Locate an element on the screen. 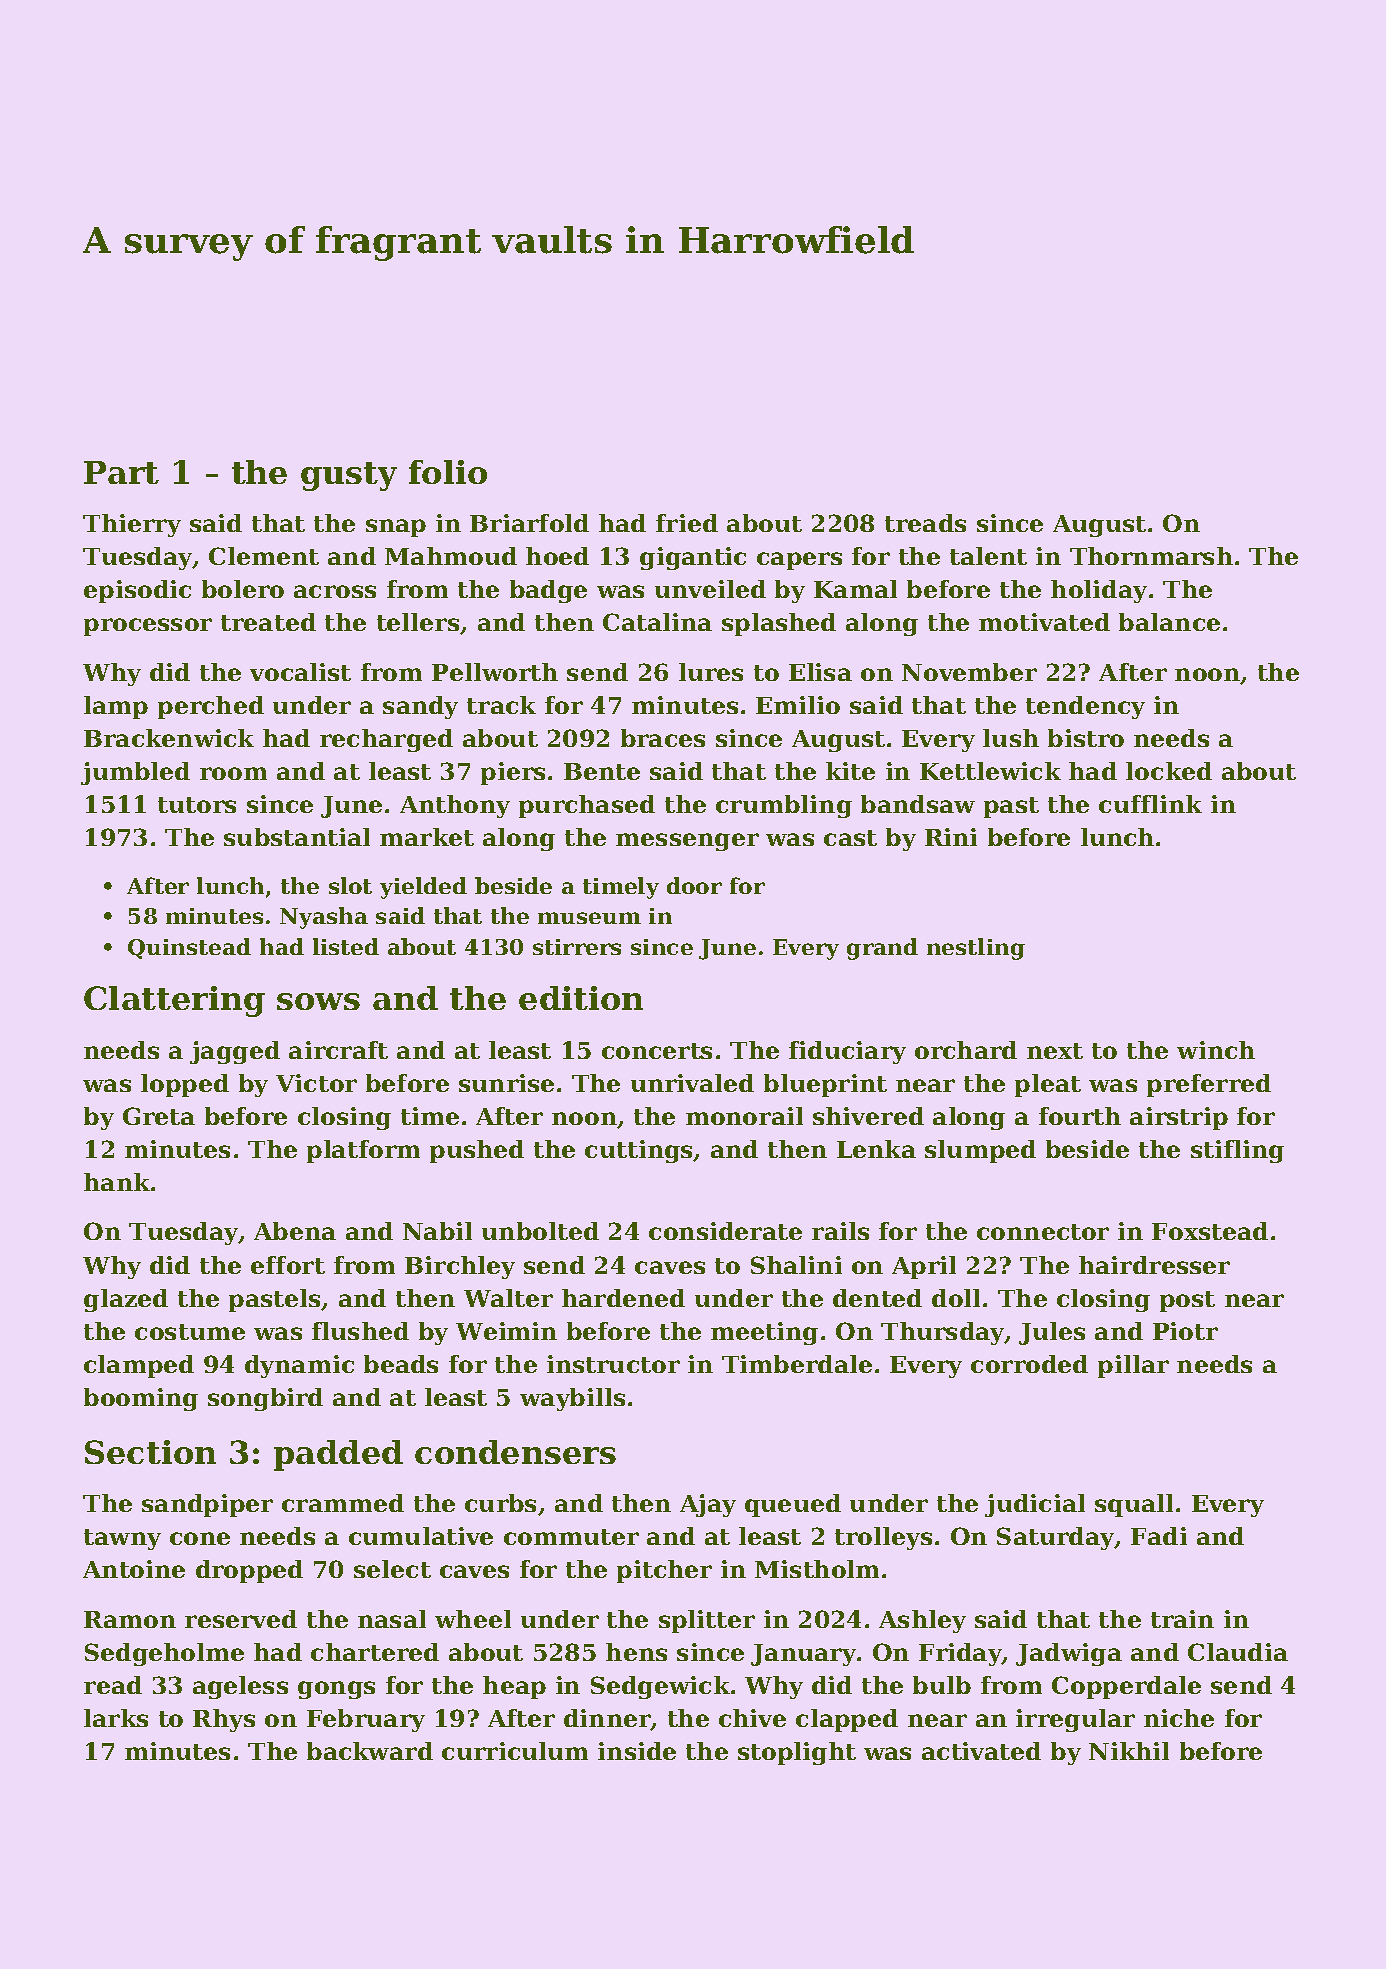  recharged is located at coordinates (386, 740).
